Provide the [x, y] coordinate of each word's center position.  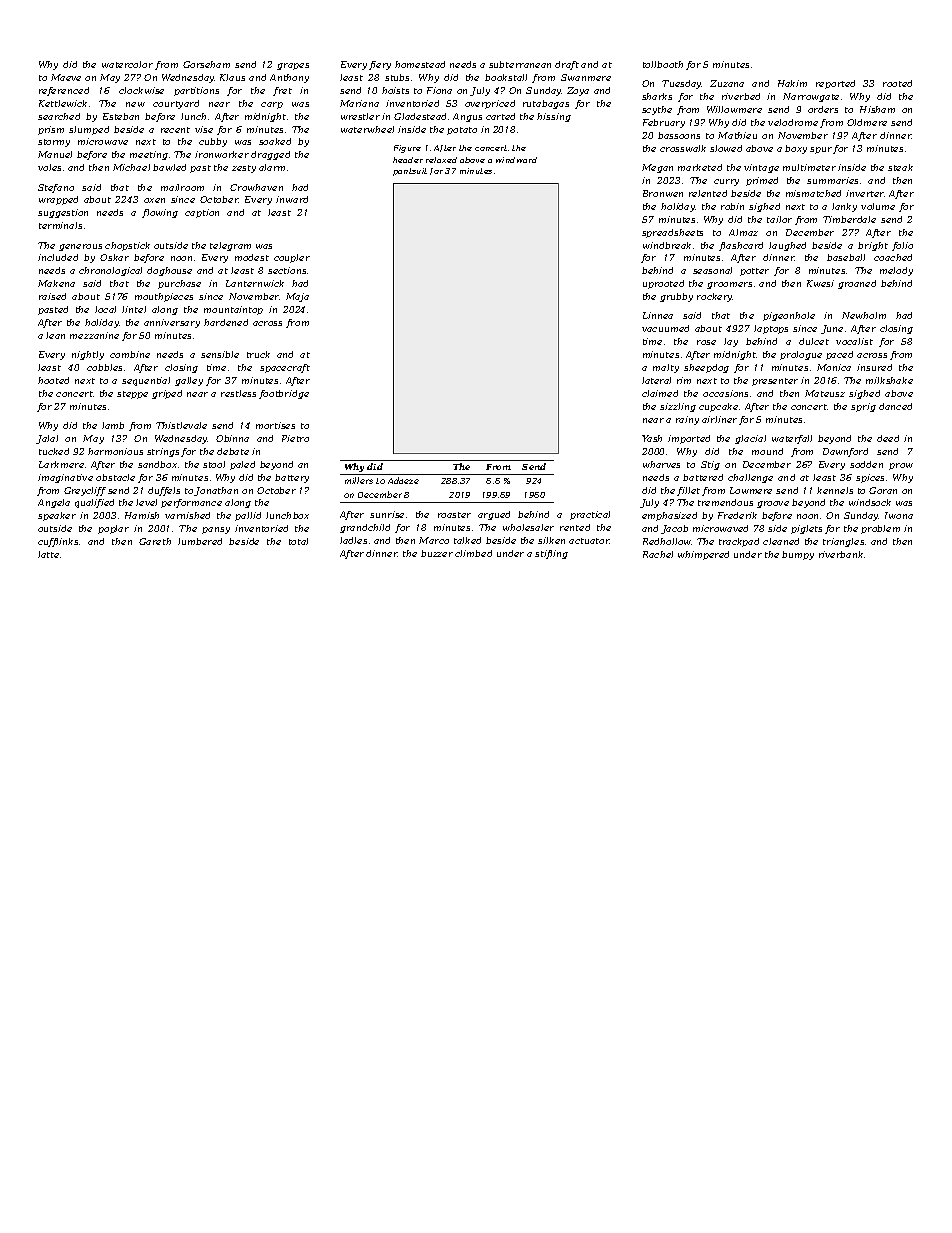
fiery [380, 65]
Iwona [899, 515]
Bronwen [663, 193]
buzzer [437, 553]
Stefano [56, 188]
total [298, 541]
